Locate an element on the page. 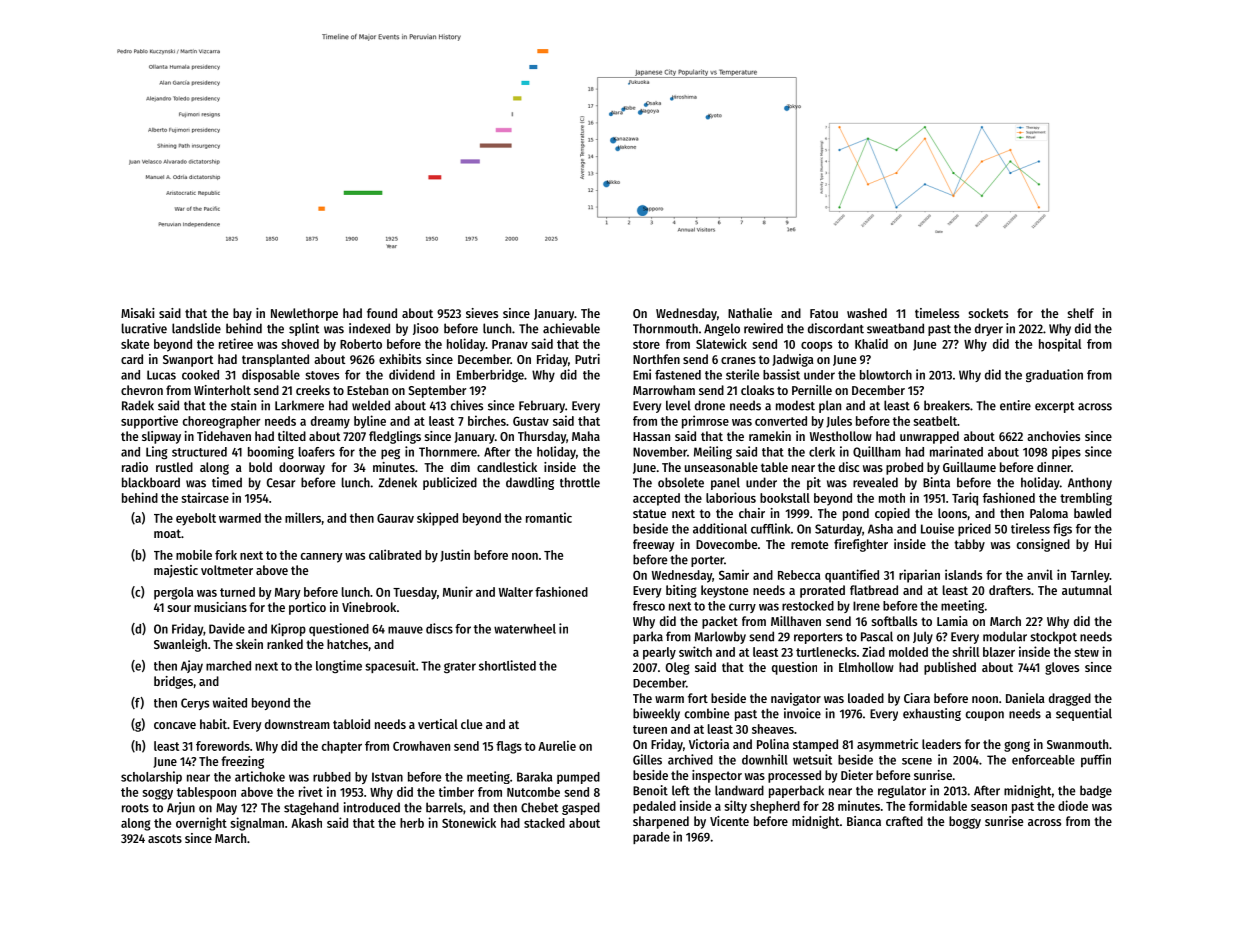 The image size is (1233, 952). breakers is located at coordinates (947, 405).
